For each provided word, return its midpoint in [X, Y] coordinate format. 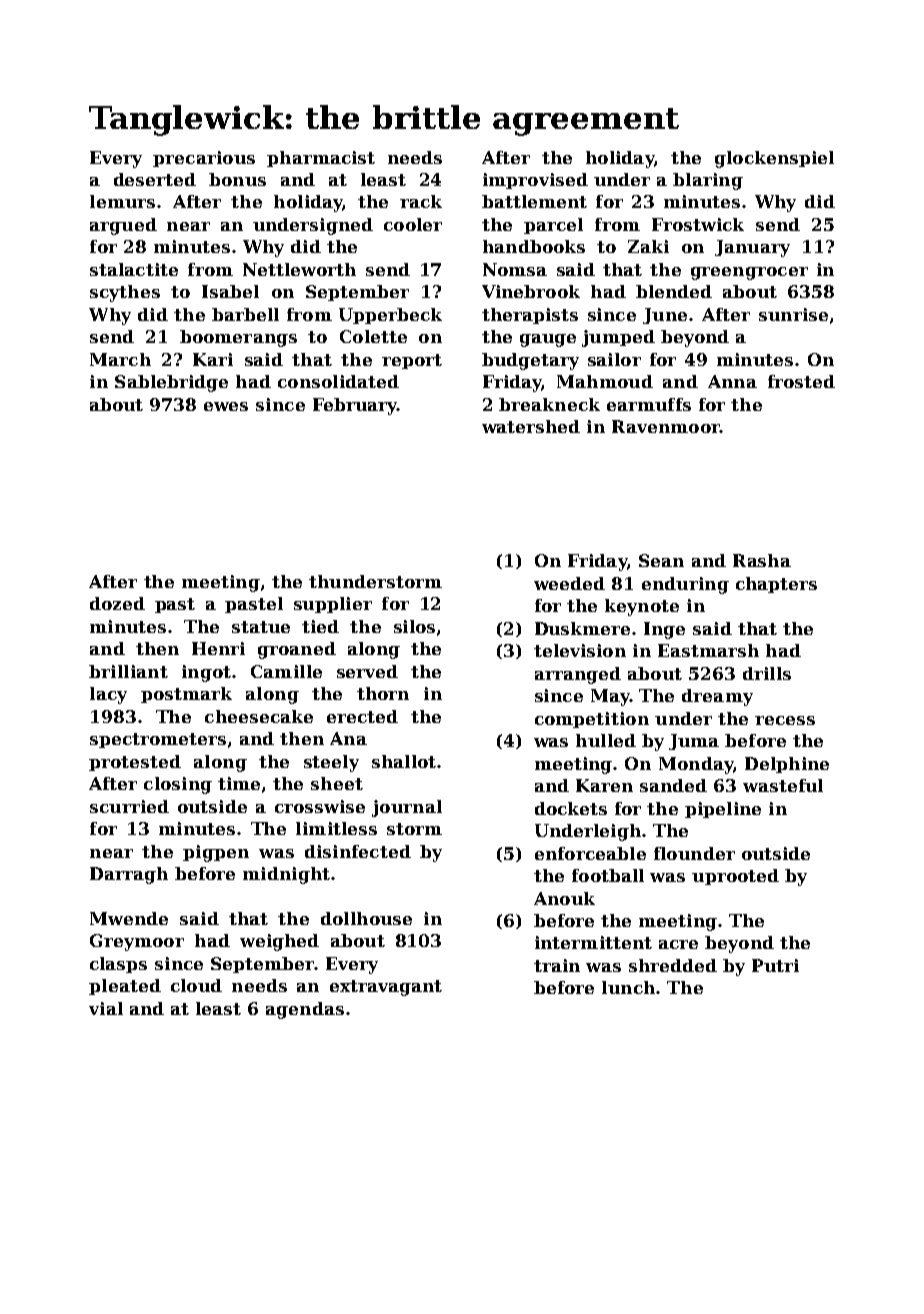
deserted [155, 179]
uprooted [735, 877]
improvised [535, 181]
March [120, 359]
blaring [708, 181]
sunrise [793, 314]
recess [785, 720]
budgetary [530, 361]
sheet [337, 783]
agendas [305, 1010]
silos [414, 626]
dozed [117, 603]
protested [135, 763]
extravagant [386, 988]
